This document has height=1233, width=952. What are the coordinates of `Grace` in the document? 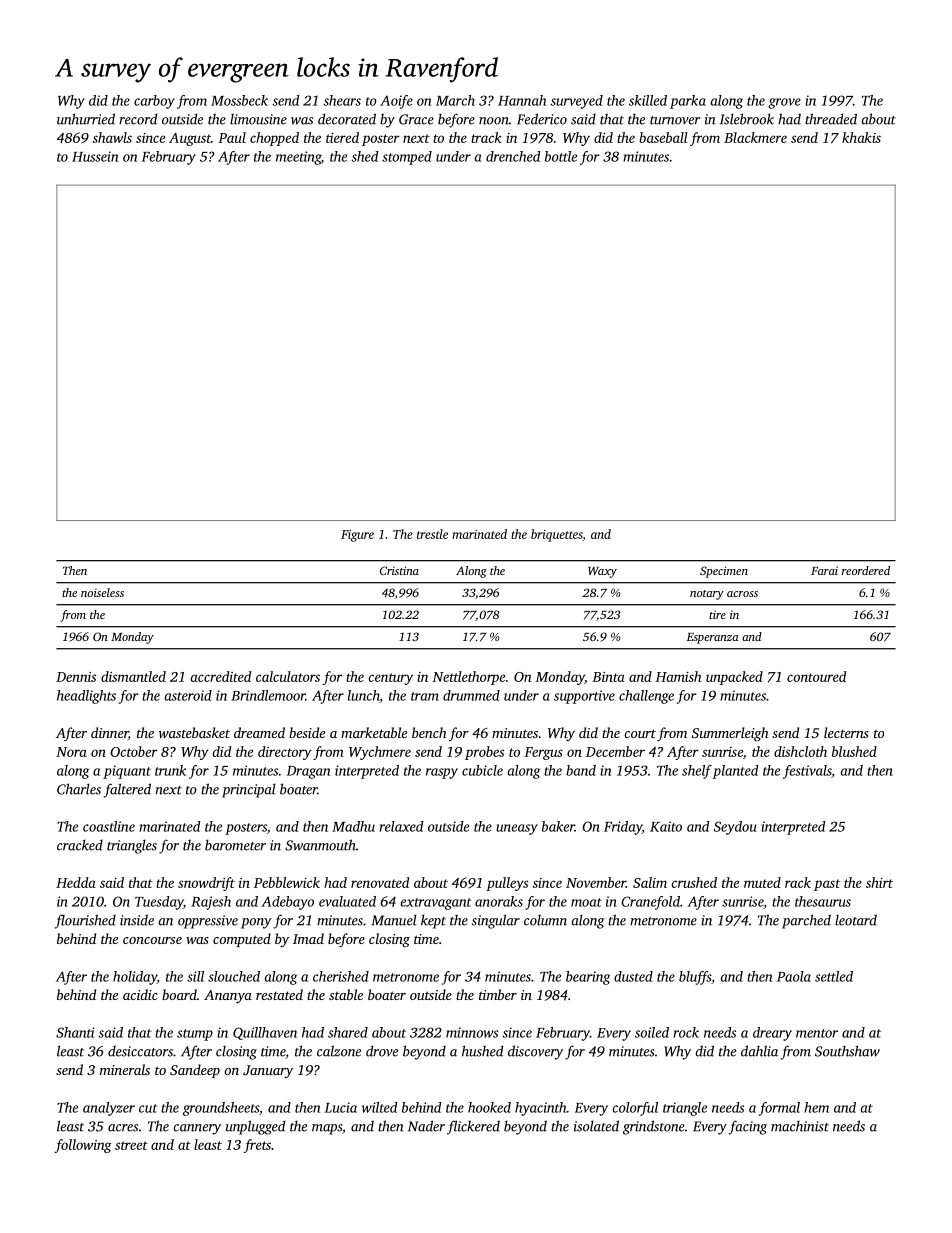 It's located at (416, 119).
